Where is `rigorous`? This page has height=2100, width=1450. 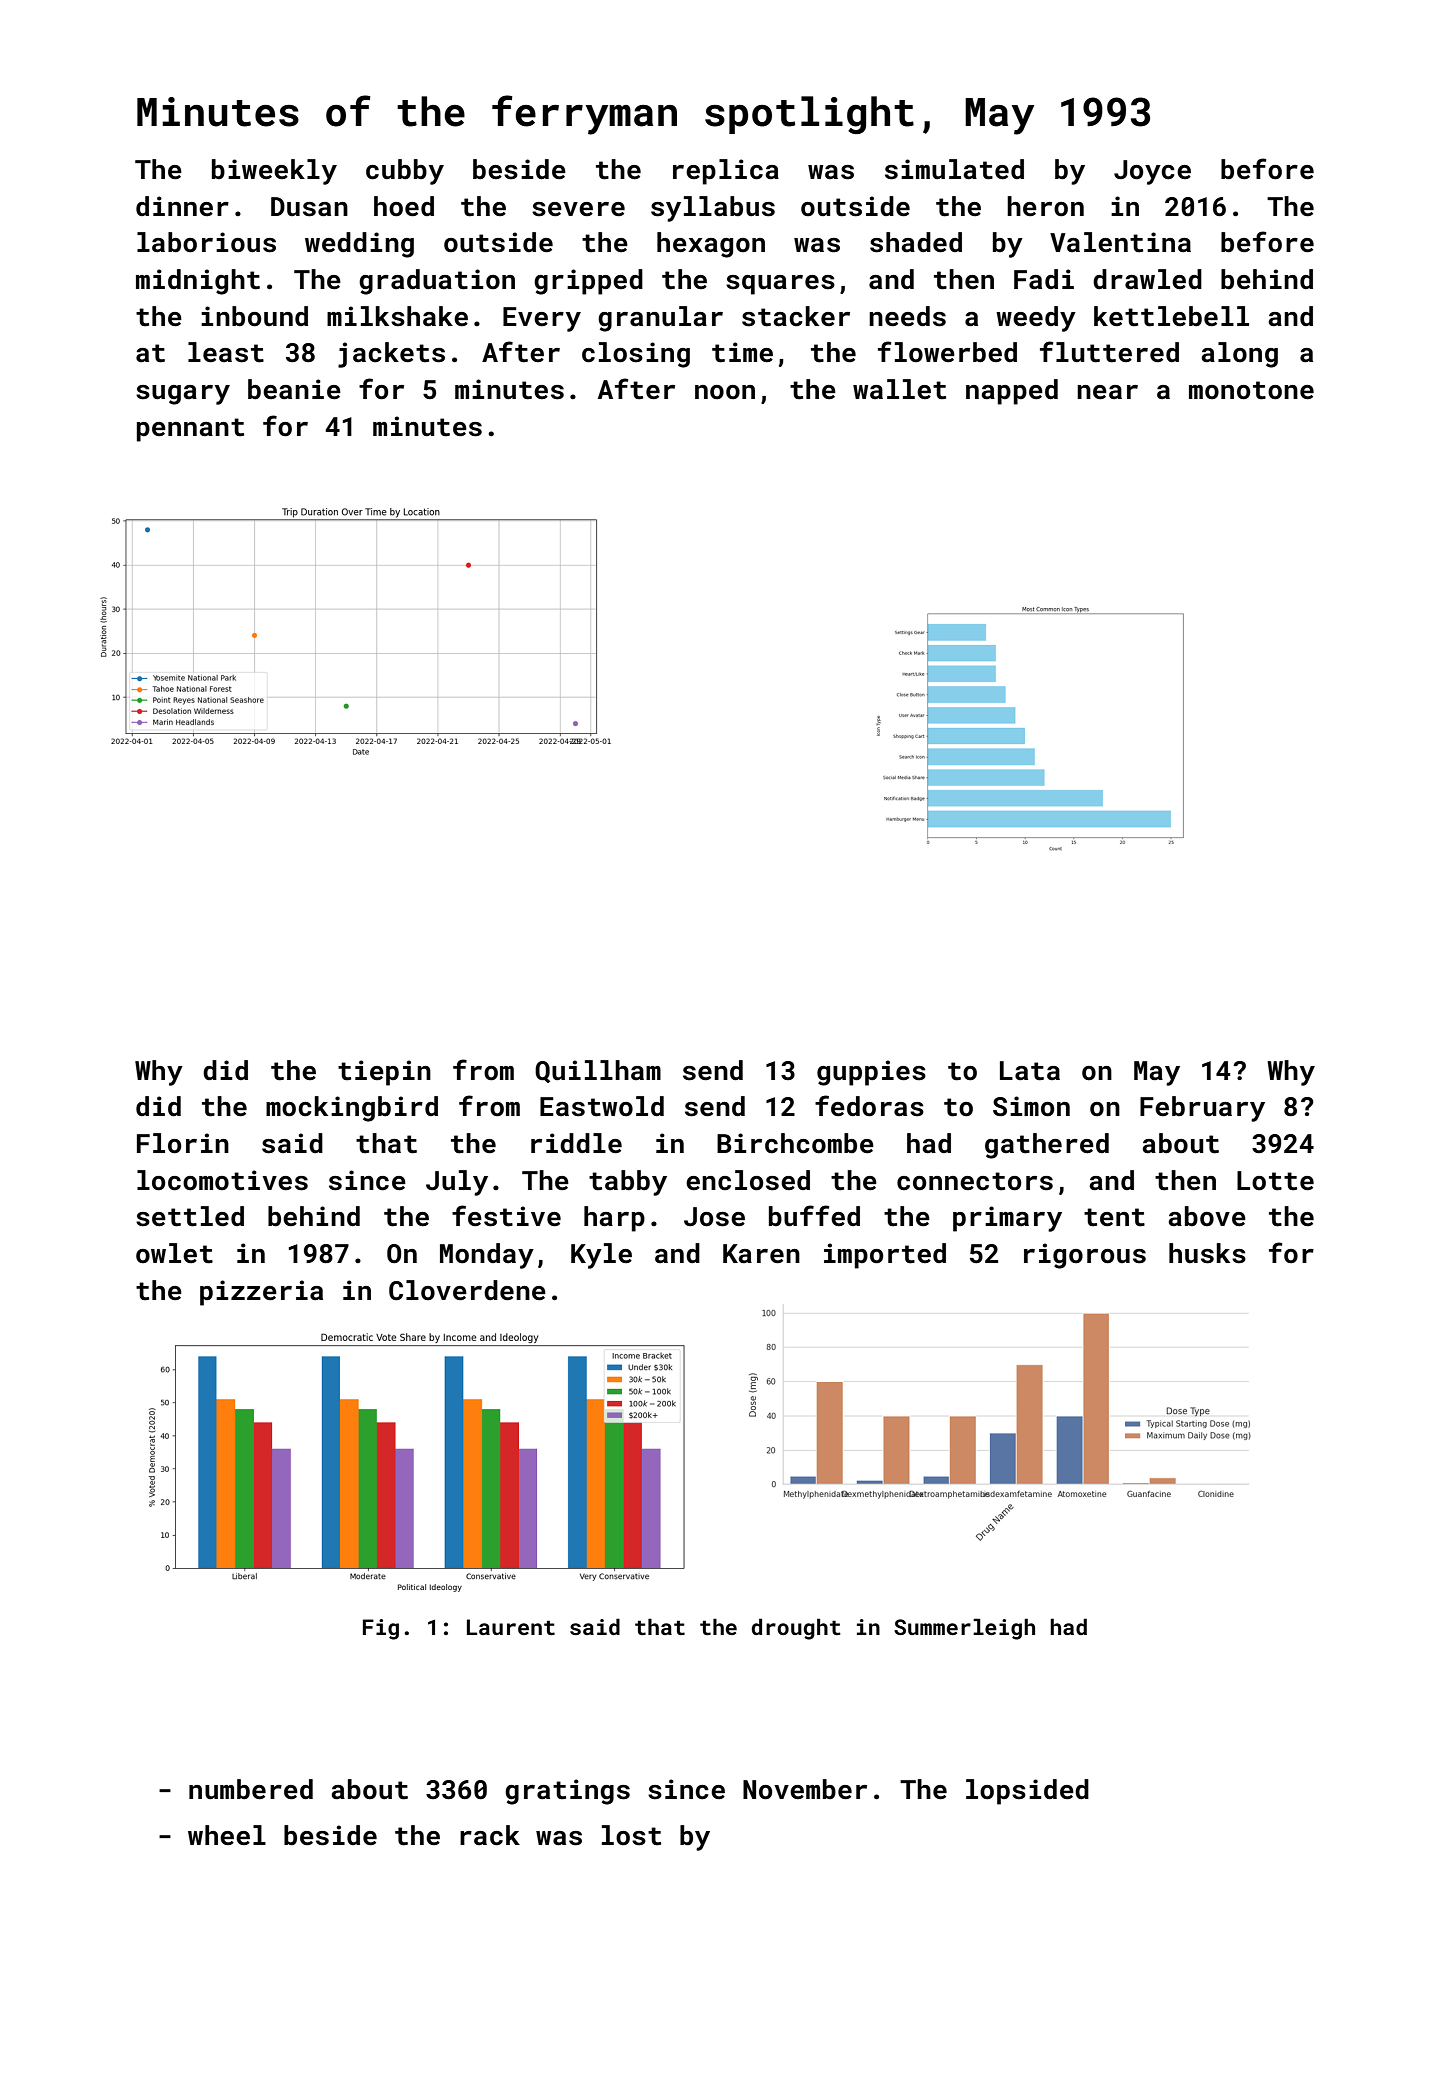 rigorous is located at coordinates (1085, 1256).
